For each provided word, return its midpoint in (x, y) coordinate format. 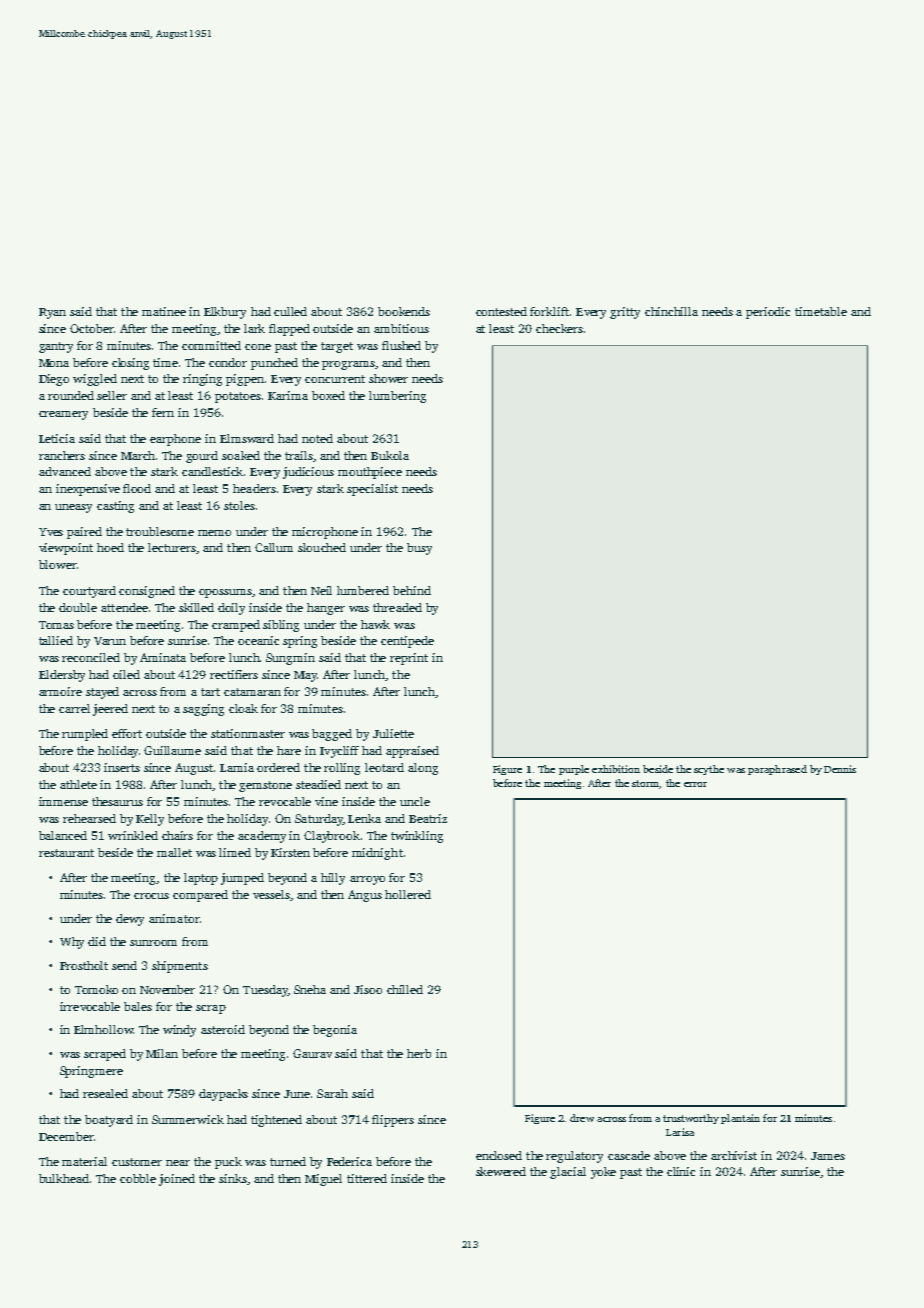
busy (419, 549)
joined (177, 1180)
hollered (408, 894)
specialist (372, 490)
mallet (174, 852)
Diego (54, 380)
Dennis (840, 769)
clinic (681, 1171)
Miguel (323, 1180)
